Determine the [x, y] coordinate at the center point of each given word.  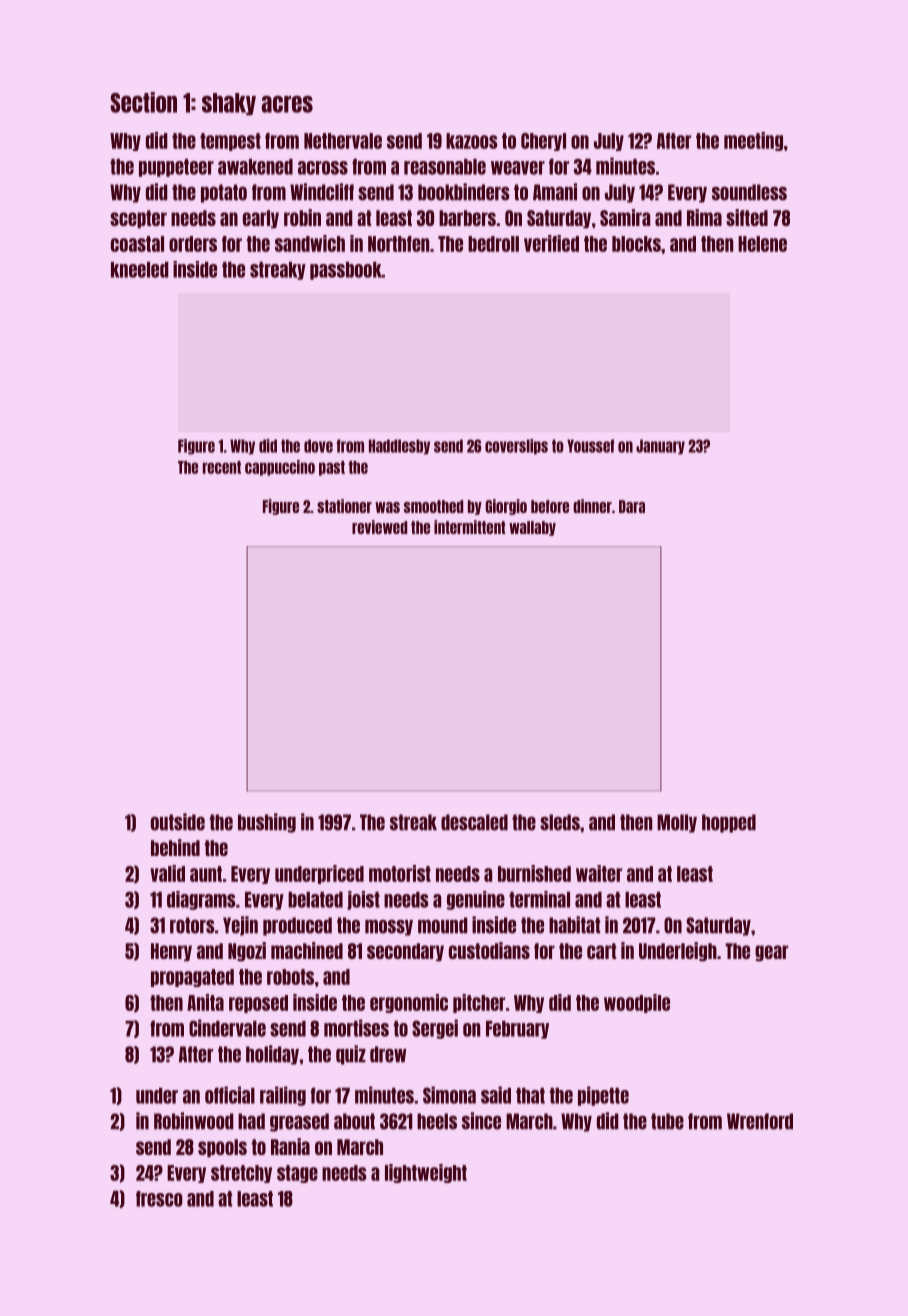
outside [178, 822]
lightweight [426, 1173]
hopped [729, 823]
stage [297, 1174]
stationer [344, 506]
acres [287, 104]
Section [143, 102]
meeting [753, 141]
